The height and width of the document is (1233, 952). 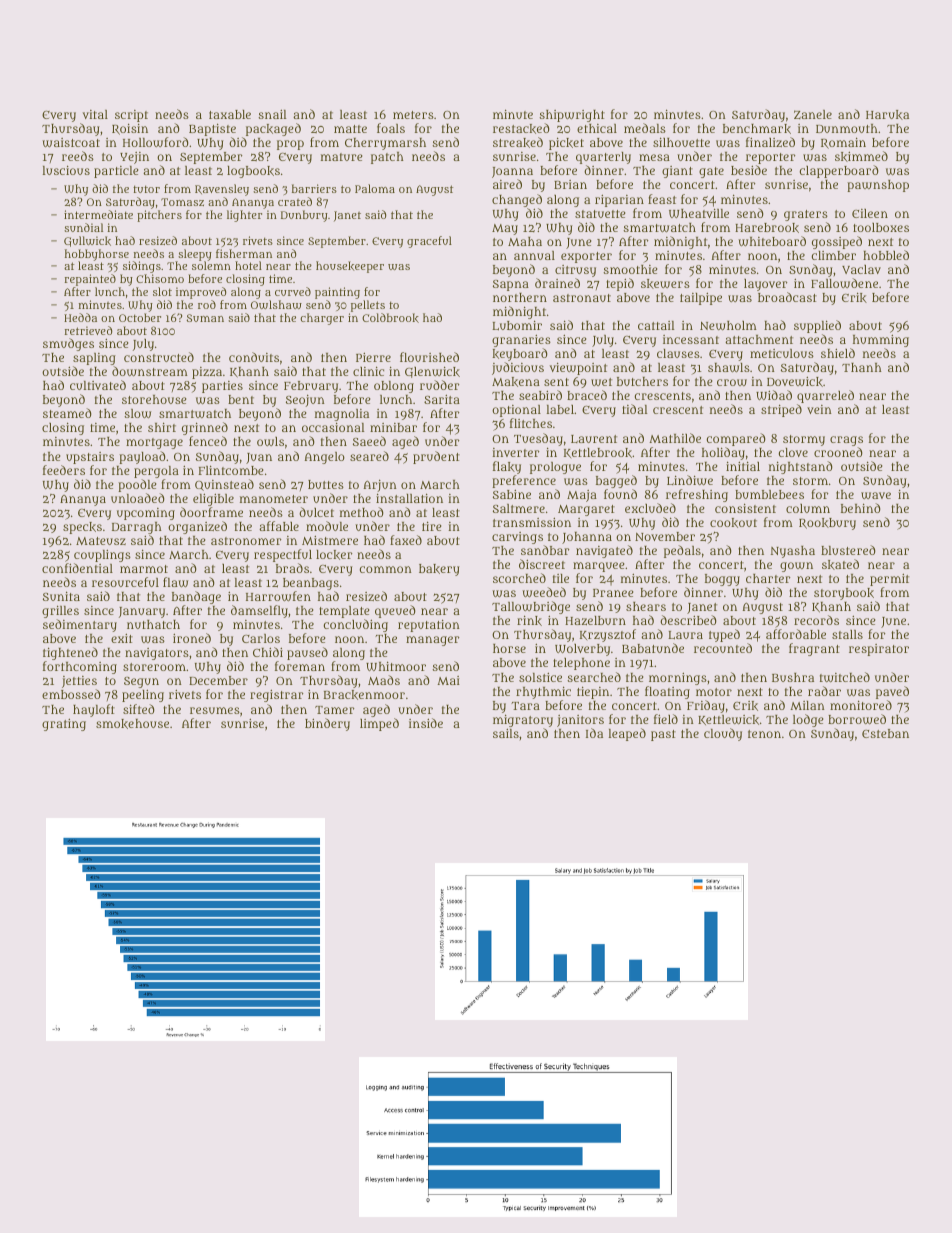 What do you see at coordinates (375, 188) in the document?
I see `Paloma` at bounding box center [375, 188].
